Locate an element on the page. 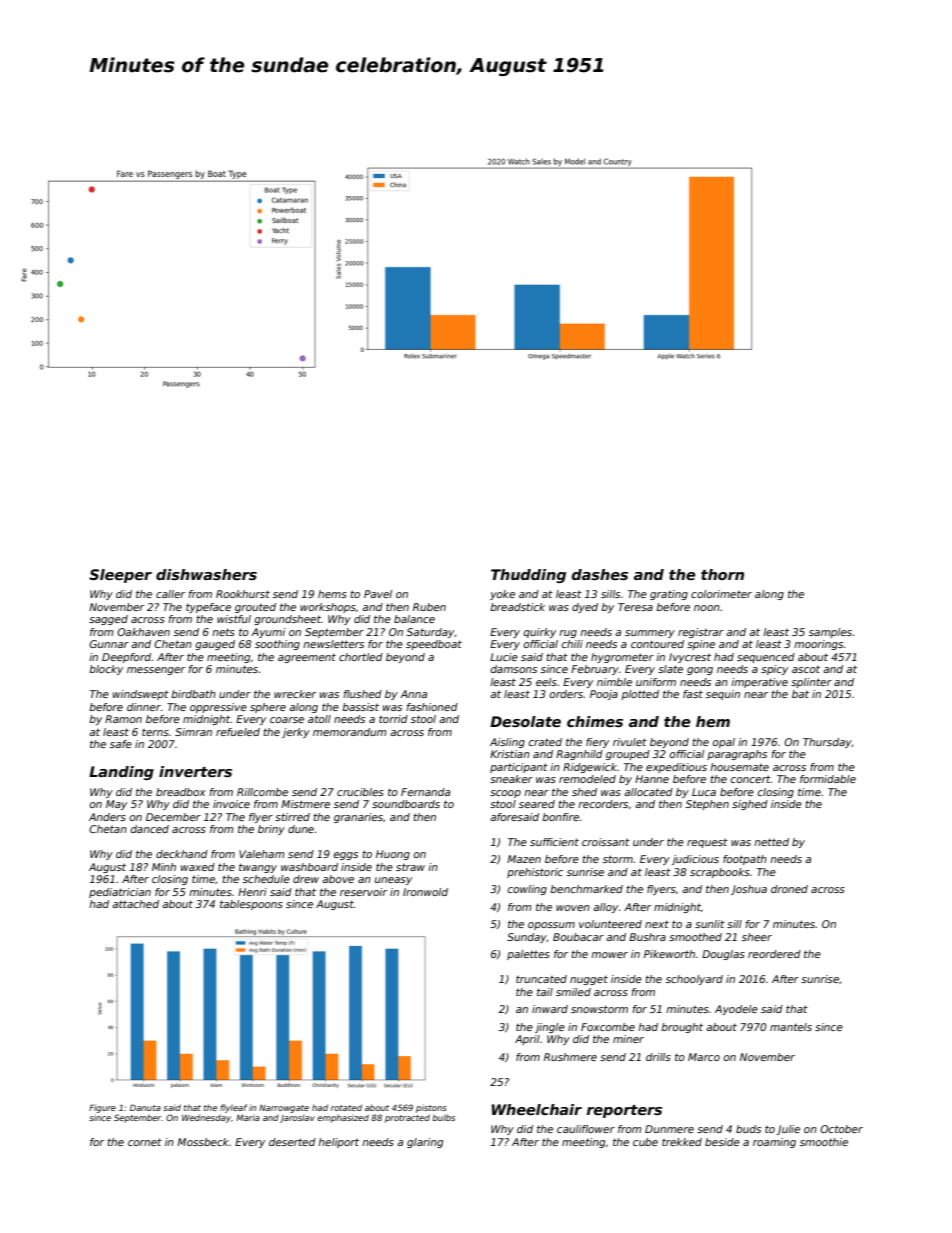 The width and height of the image is (952, 1233). mantels is located at coordinates (791, 1027).
